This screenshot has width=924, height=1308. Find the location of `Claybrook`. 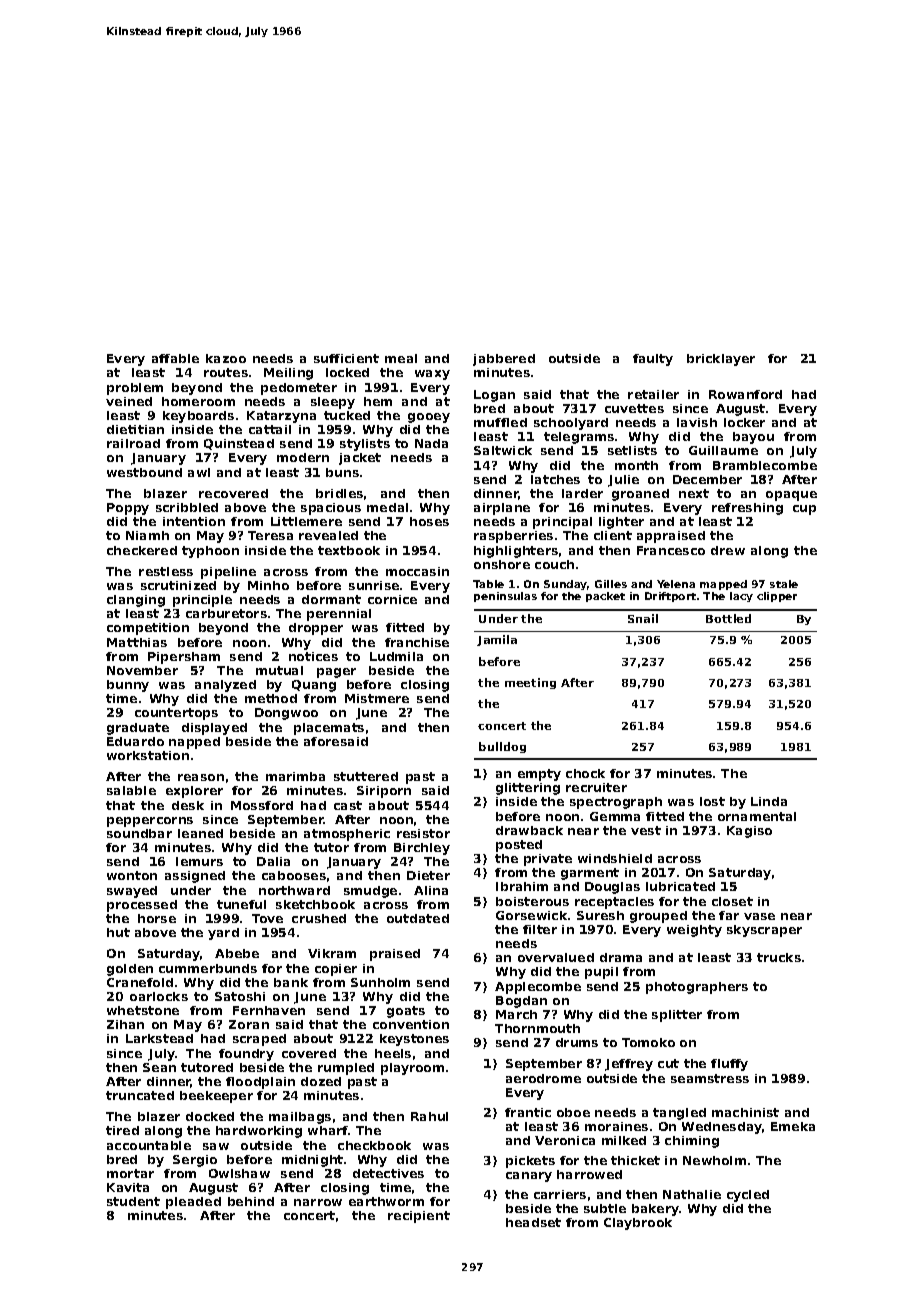

Claybrook is located at coordinates (638, 1224).
